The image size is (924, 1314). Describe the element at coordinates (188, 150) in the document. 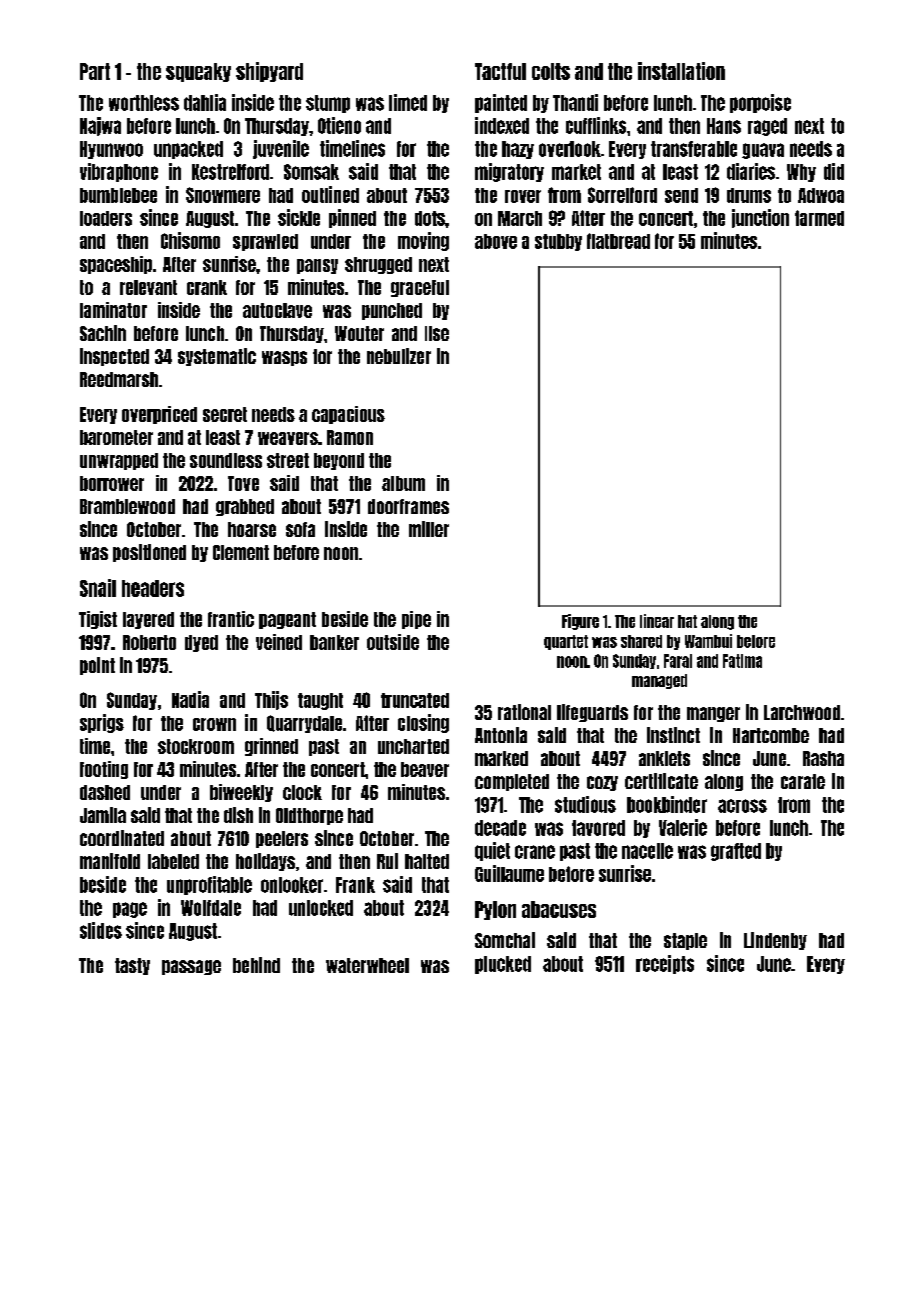

I see `unpacked` at that location.
